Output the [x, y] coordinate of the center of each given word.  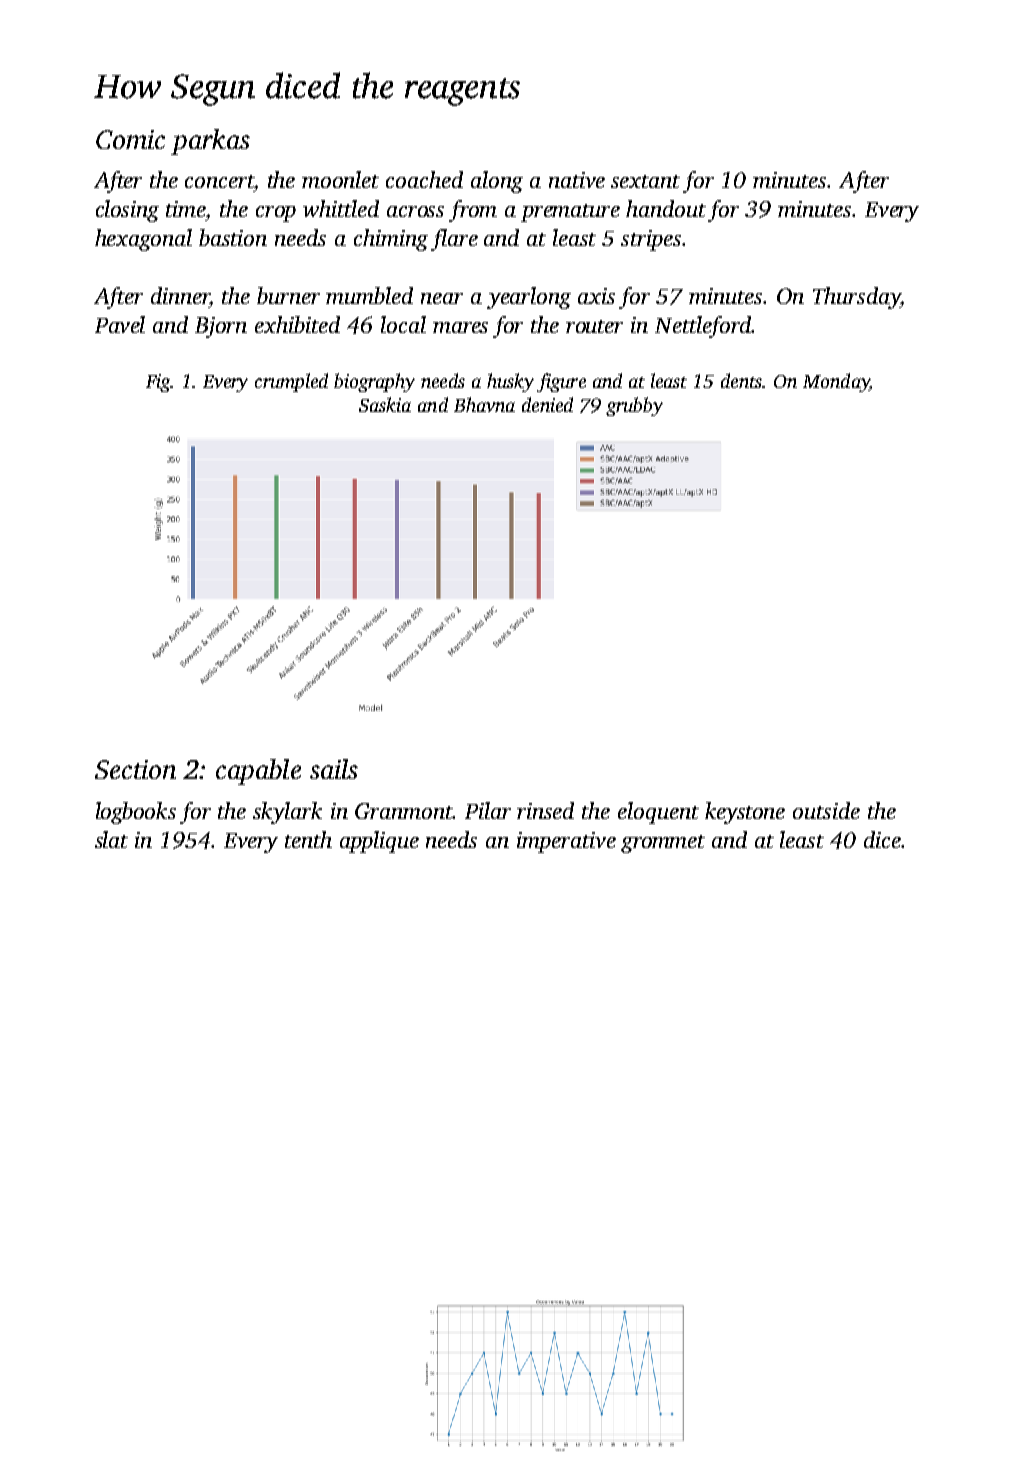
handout [666, 208]
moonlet [340, 179]
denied [547, 404]
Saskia [385, 404]
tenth [308, 839]
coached [424, 179]
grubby [634, 406]
